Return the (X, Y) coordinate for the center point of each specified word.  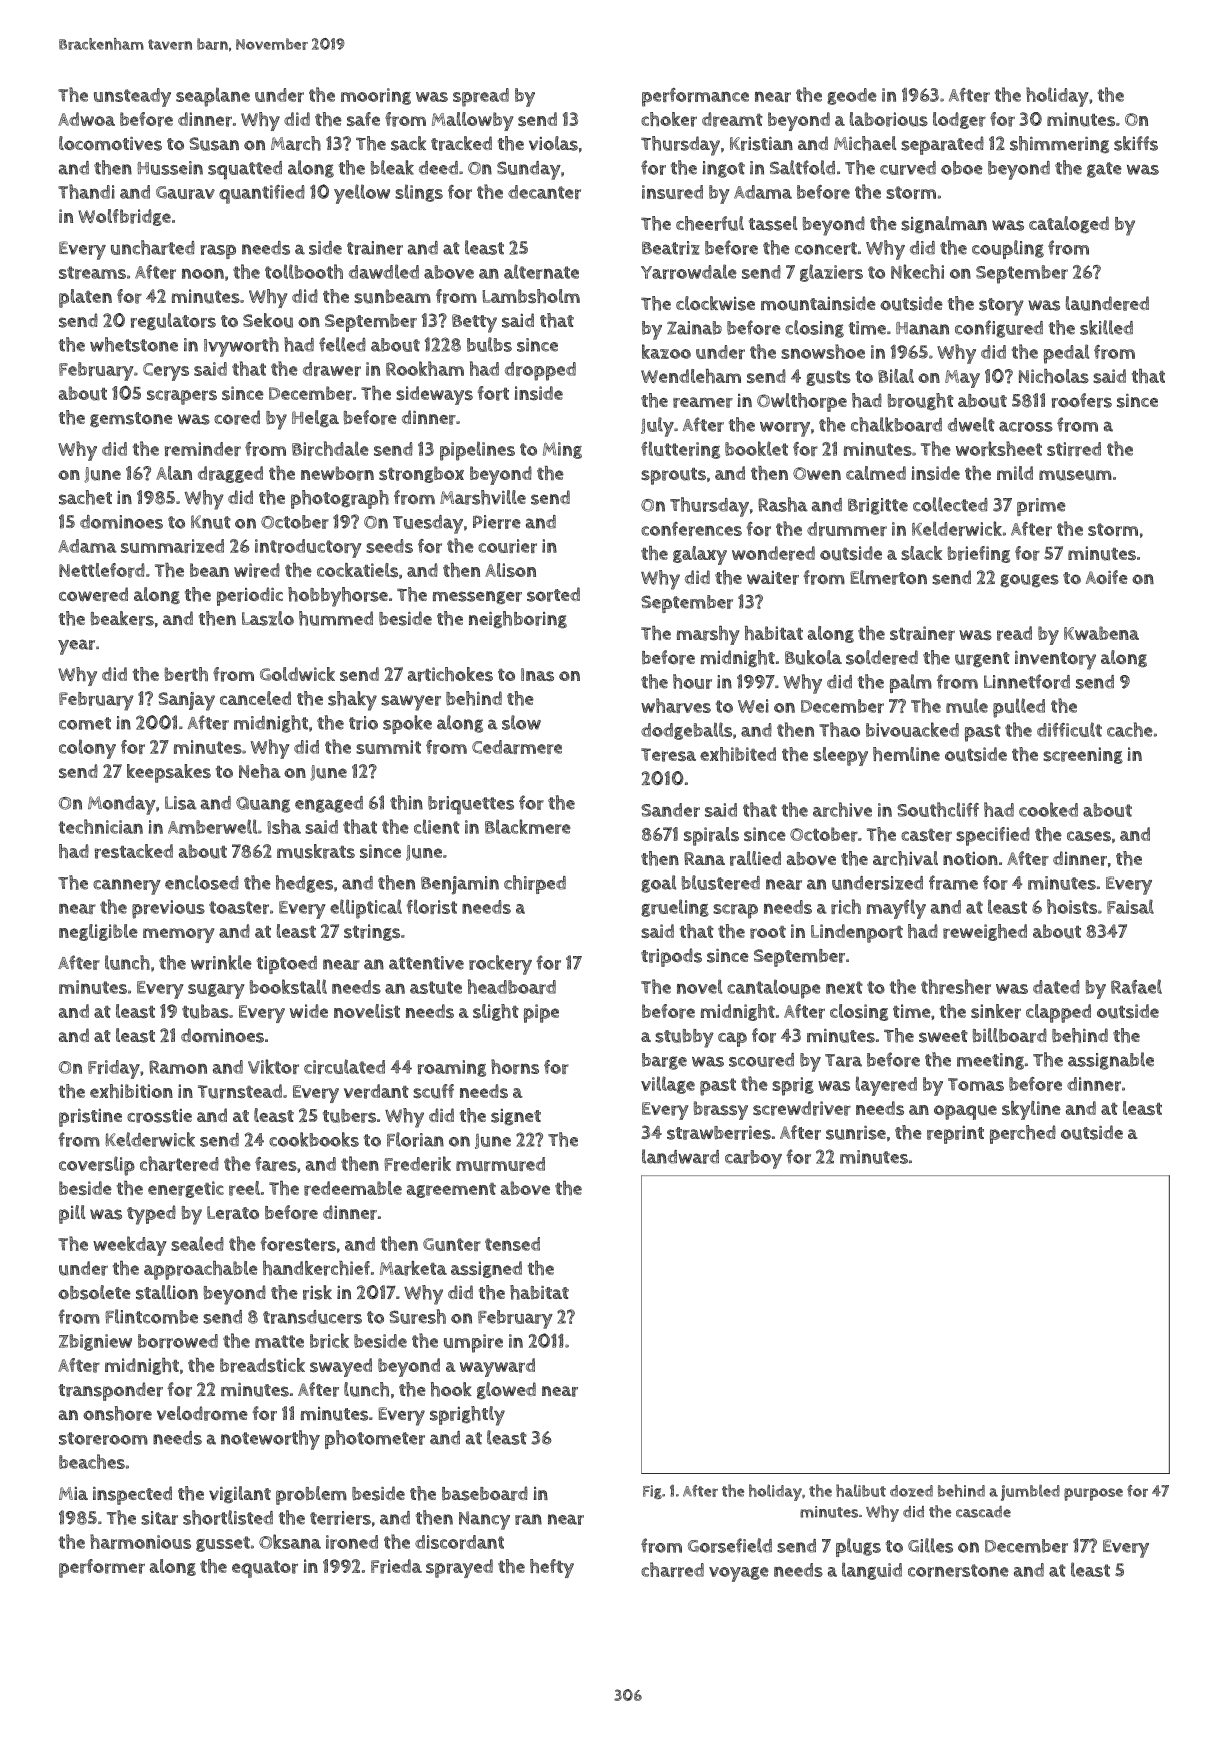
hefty (552, 1568)
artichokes (450, 674)
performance (695, 97)
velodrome (202, 1413)
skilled (1106, 327)
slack (921, 553)
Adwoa (86, 119)
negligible (98, 932)
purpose (1093, 1494)
